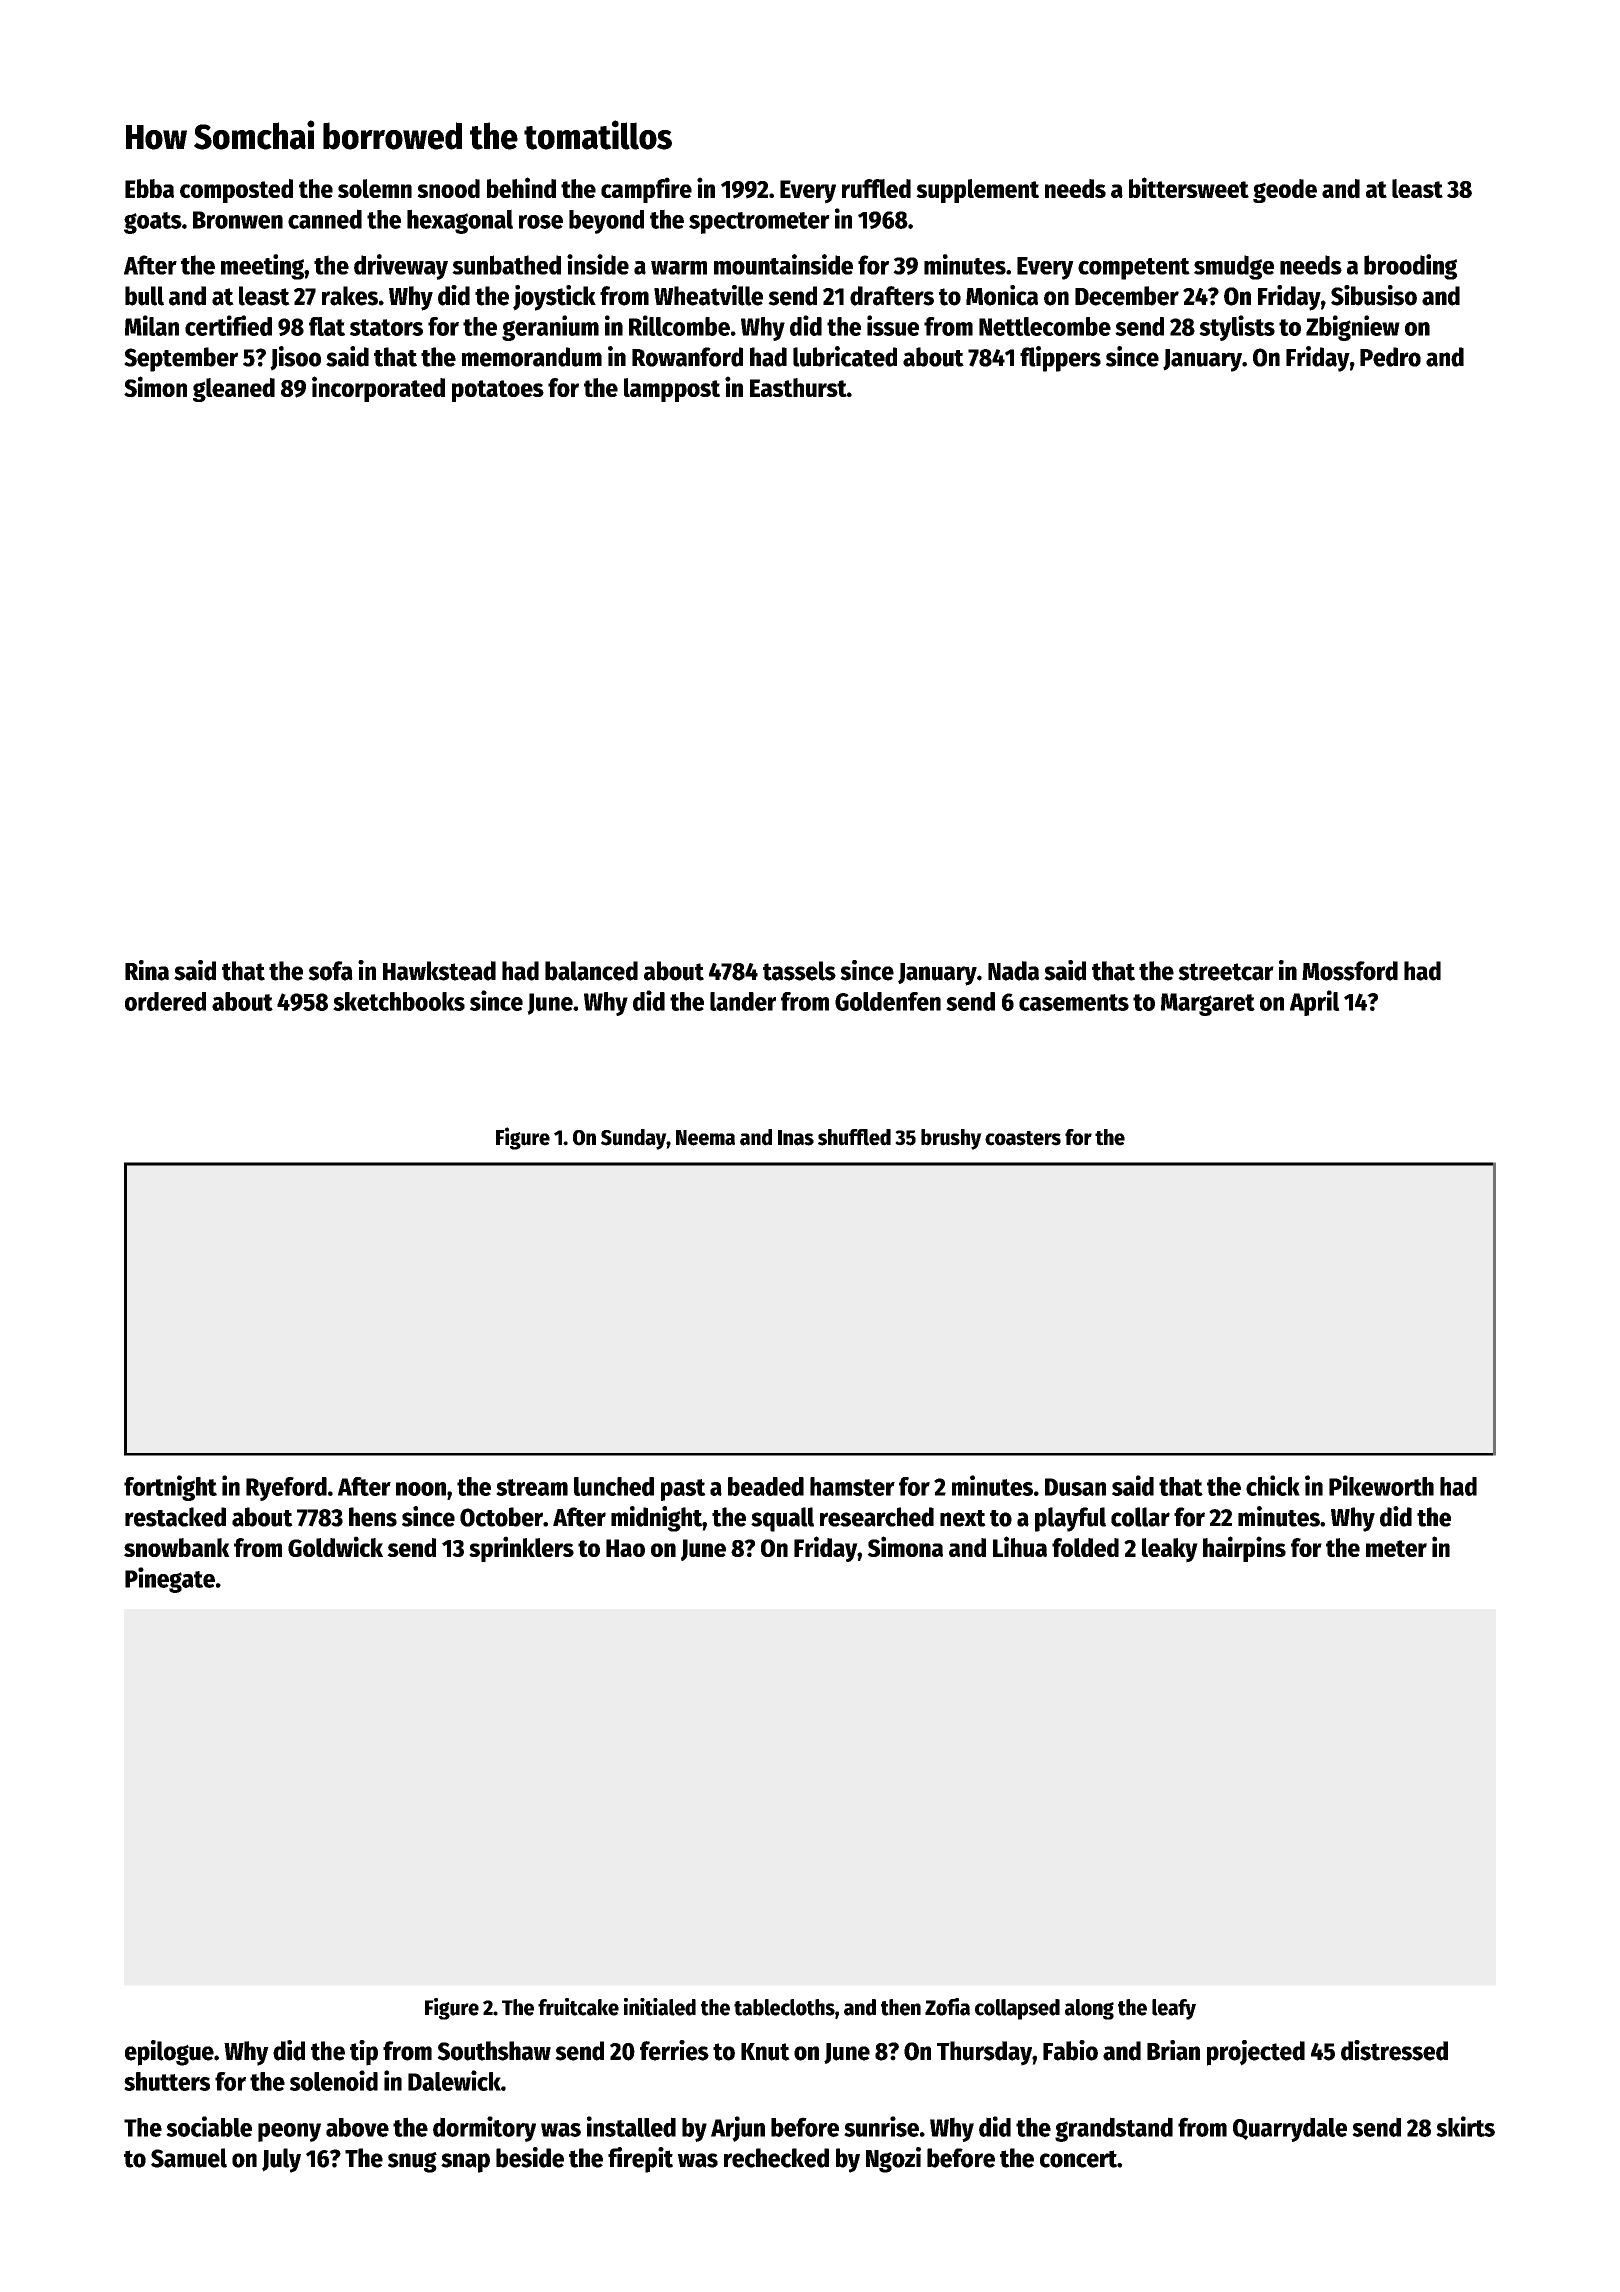 This image has height=2292, width=1620. What do you see at coordinates (170, 1488) in the image?
I see `fortnight` at bounding box center [170, 1488].
